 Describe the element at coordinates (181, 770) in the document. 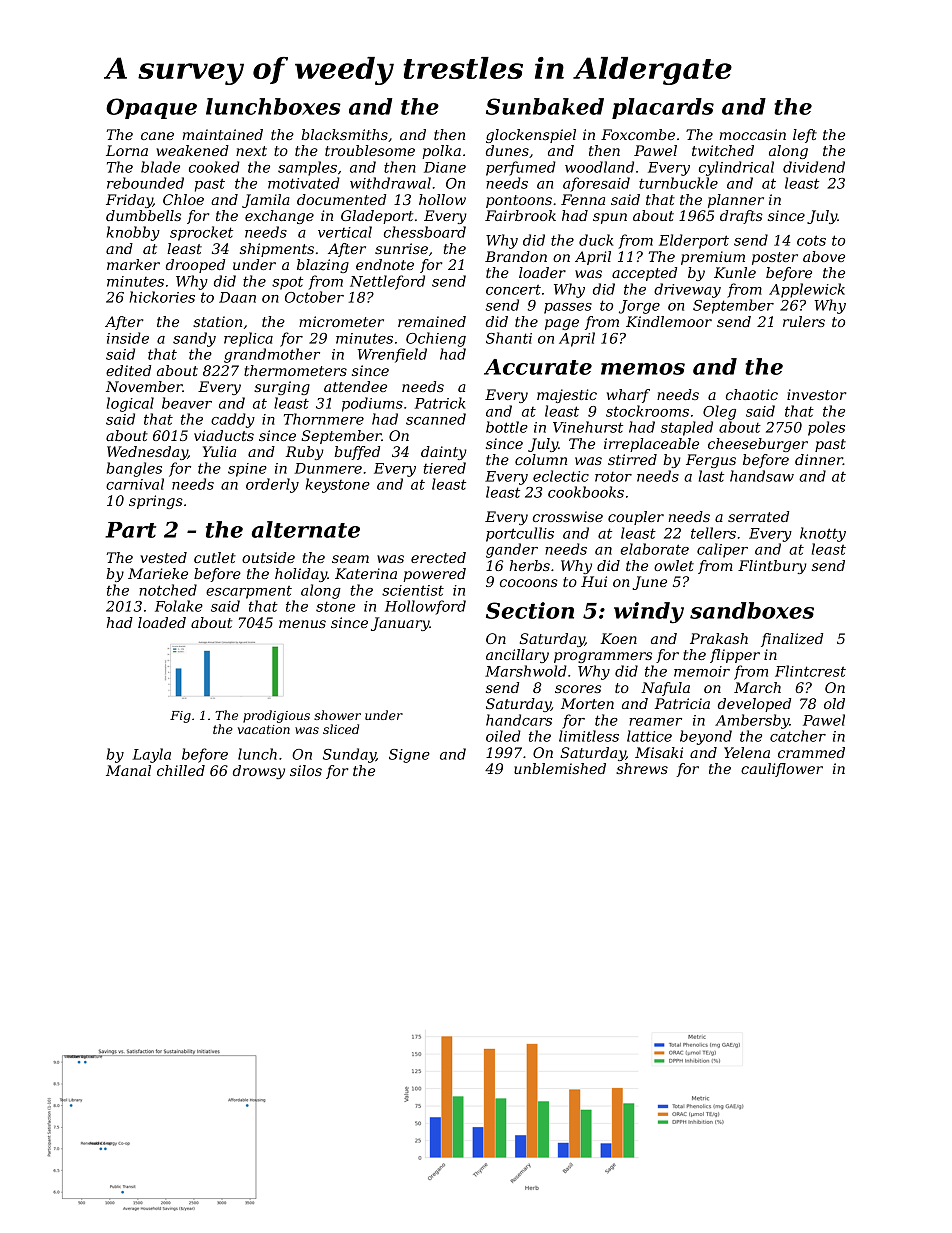

I see `chilled` at that location.
